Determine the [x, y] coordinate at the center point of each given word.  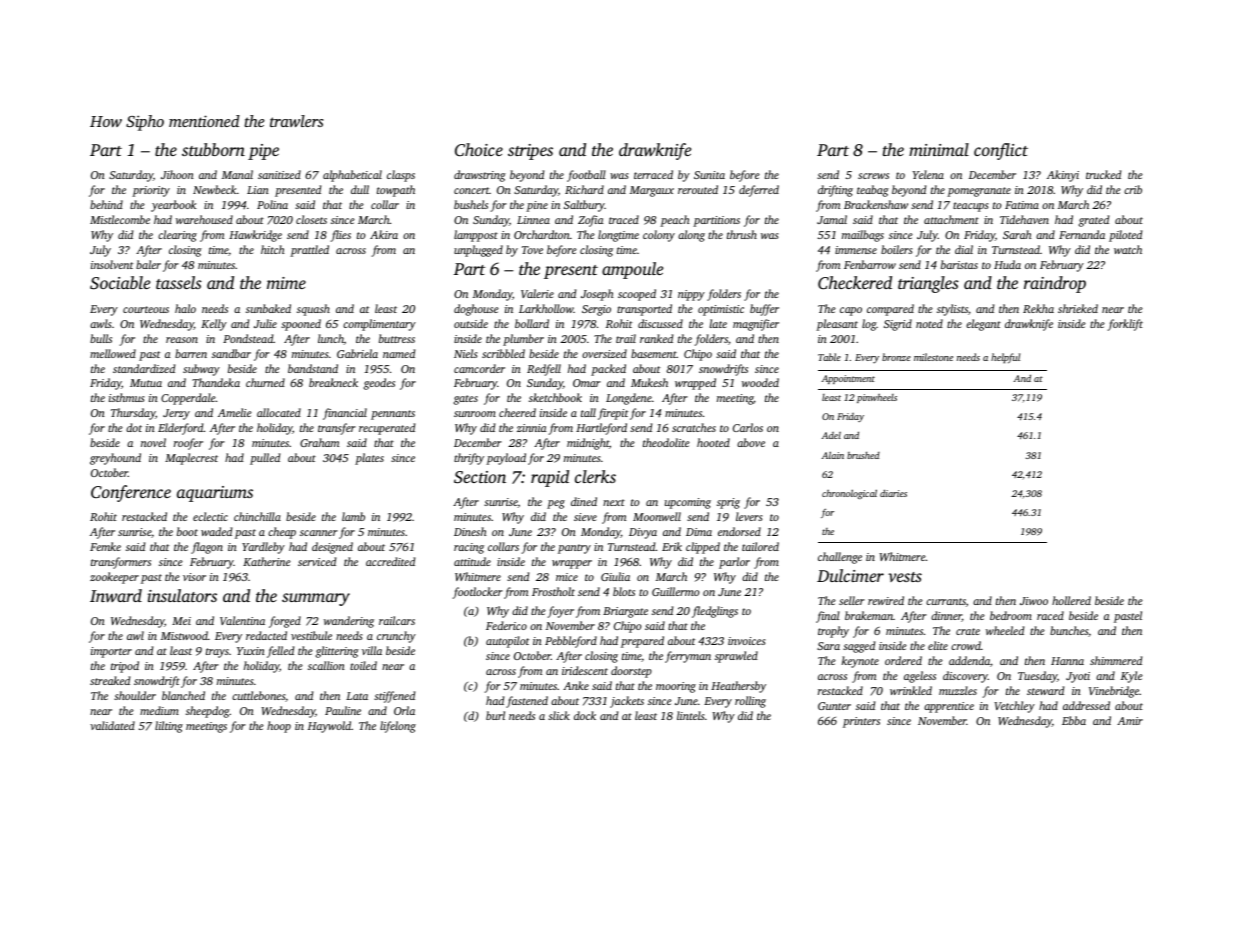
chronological [849, 494]
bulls [101, 338]
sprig [728, 503]
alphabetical [352, 176]
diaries [893, 493]
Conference [131, 493]
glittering [337, 652]
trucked [1103, 174]
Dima [699, 532]
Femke [105, 546]
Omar [587, 383]
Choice [479, 150]
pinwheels [877, 398]
